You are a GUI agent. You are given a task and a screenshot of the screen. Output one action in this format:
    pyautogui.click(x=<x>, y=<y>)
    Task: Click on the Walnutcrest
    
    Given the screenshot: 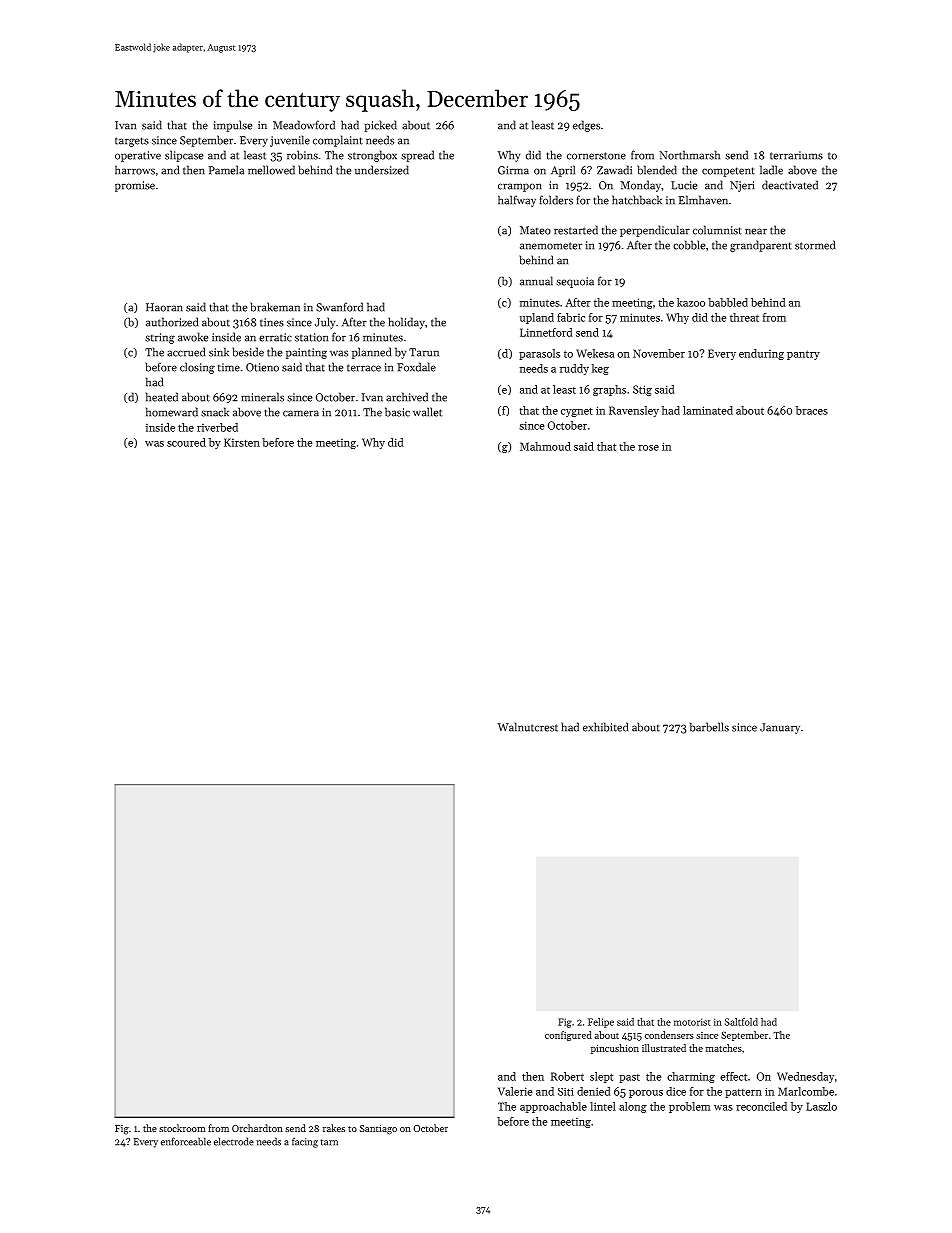 What is the action you would take?
    pyautogui.click(x=528, y=727)
